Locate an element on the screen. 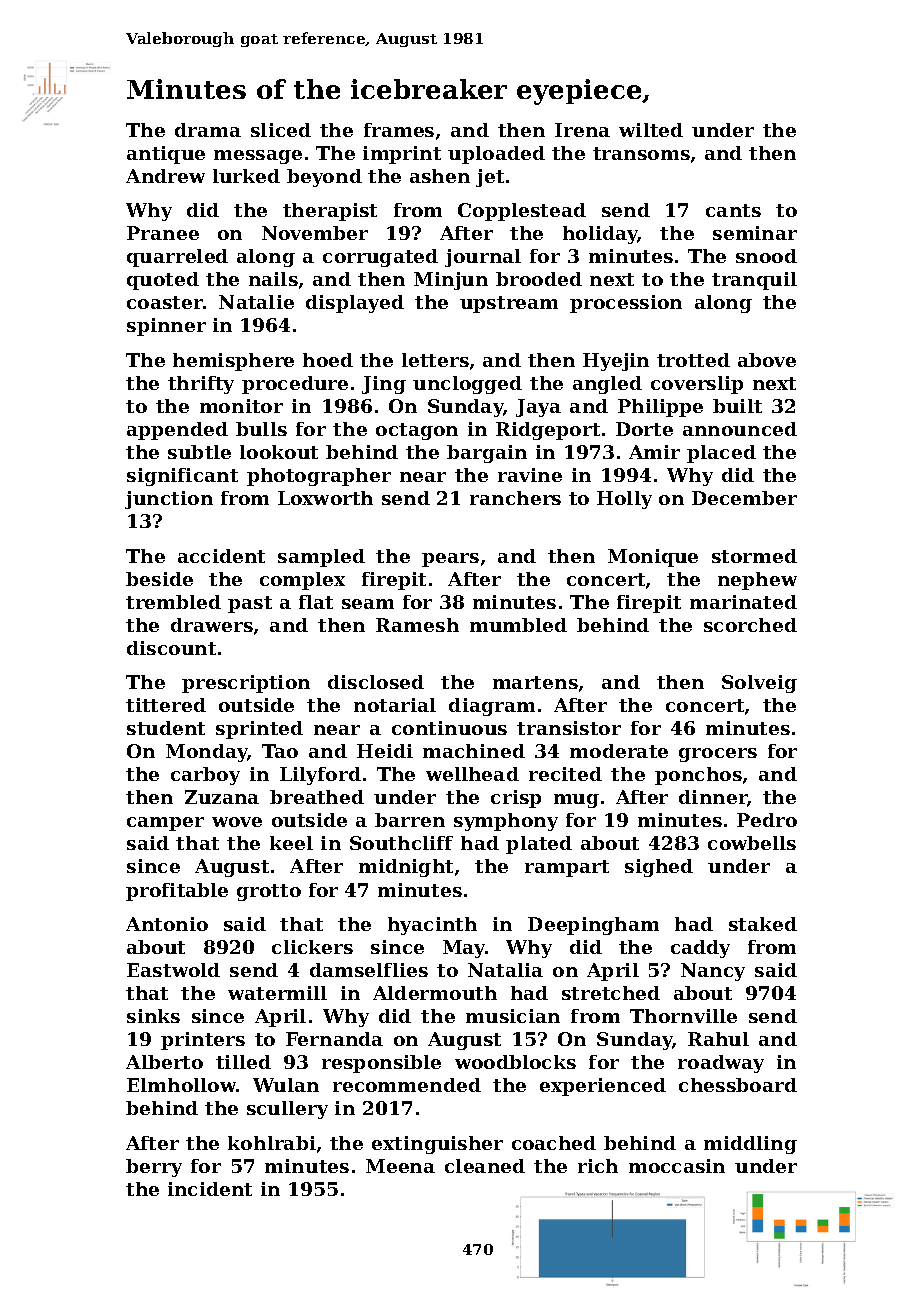 The height and width of the screenshot is (1311, 924). drama is located at coordinates (208, 130).
